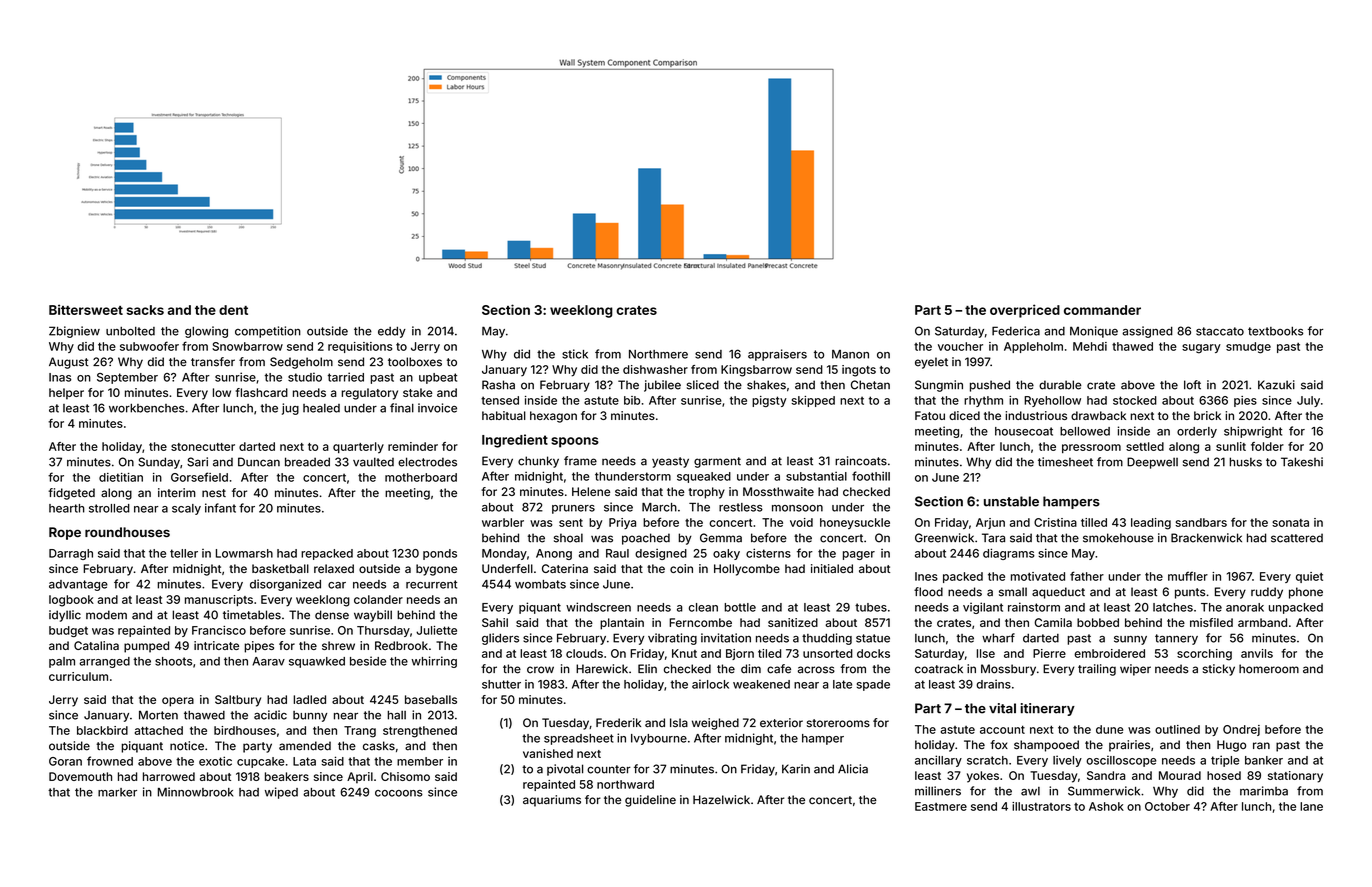 This document has width=1372, height=887. I want to click on infant, so click(220, 508).
